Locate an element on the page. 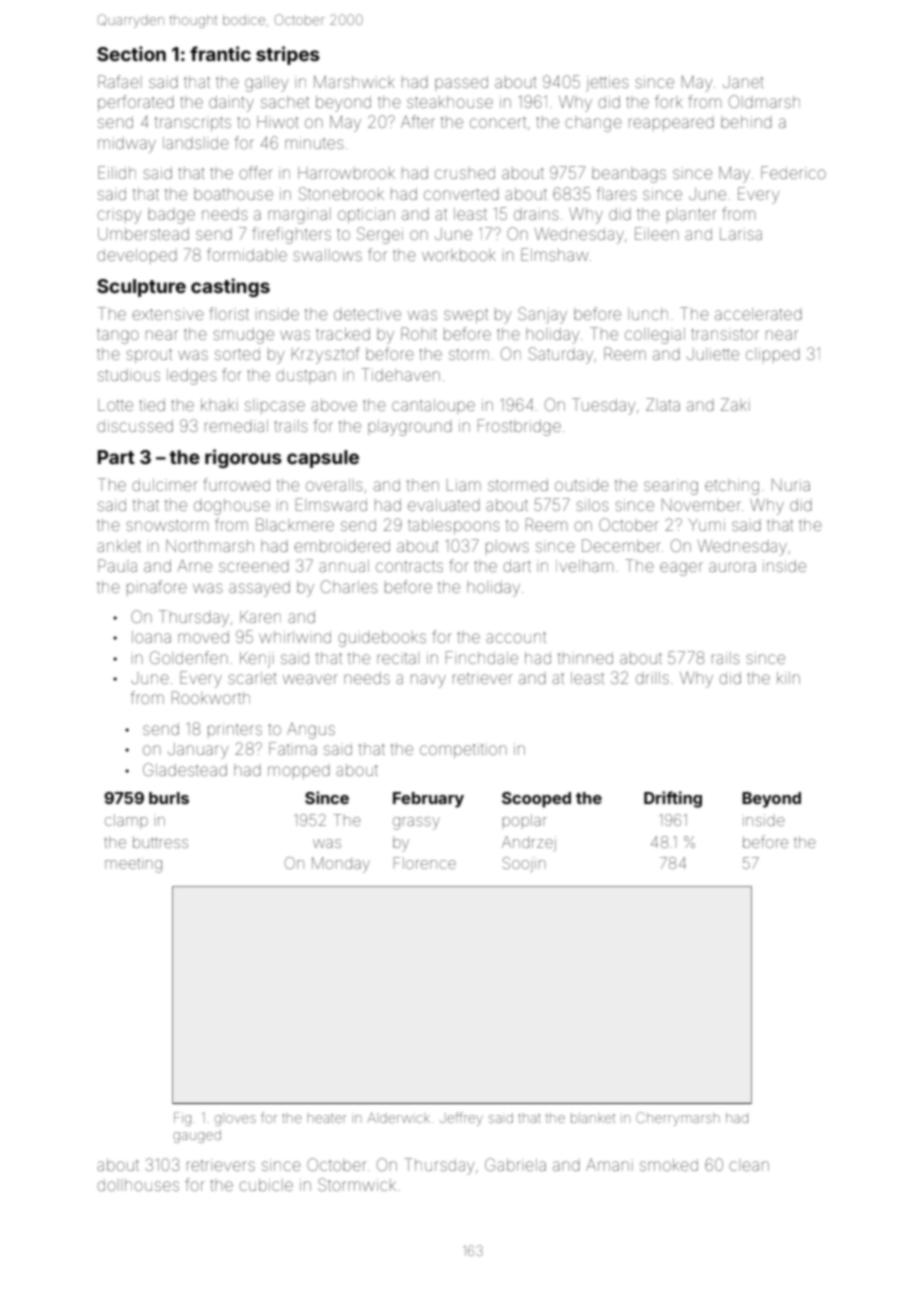 The image size is (924, 1308). Zaki is located at coordinates (735, 404).
